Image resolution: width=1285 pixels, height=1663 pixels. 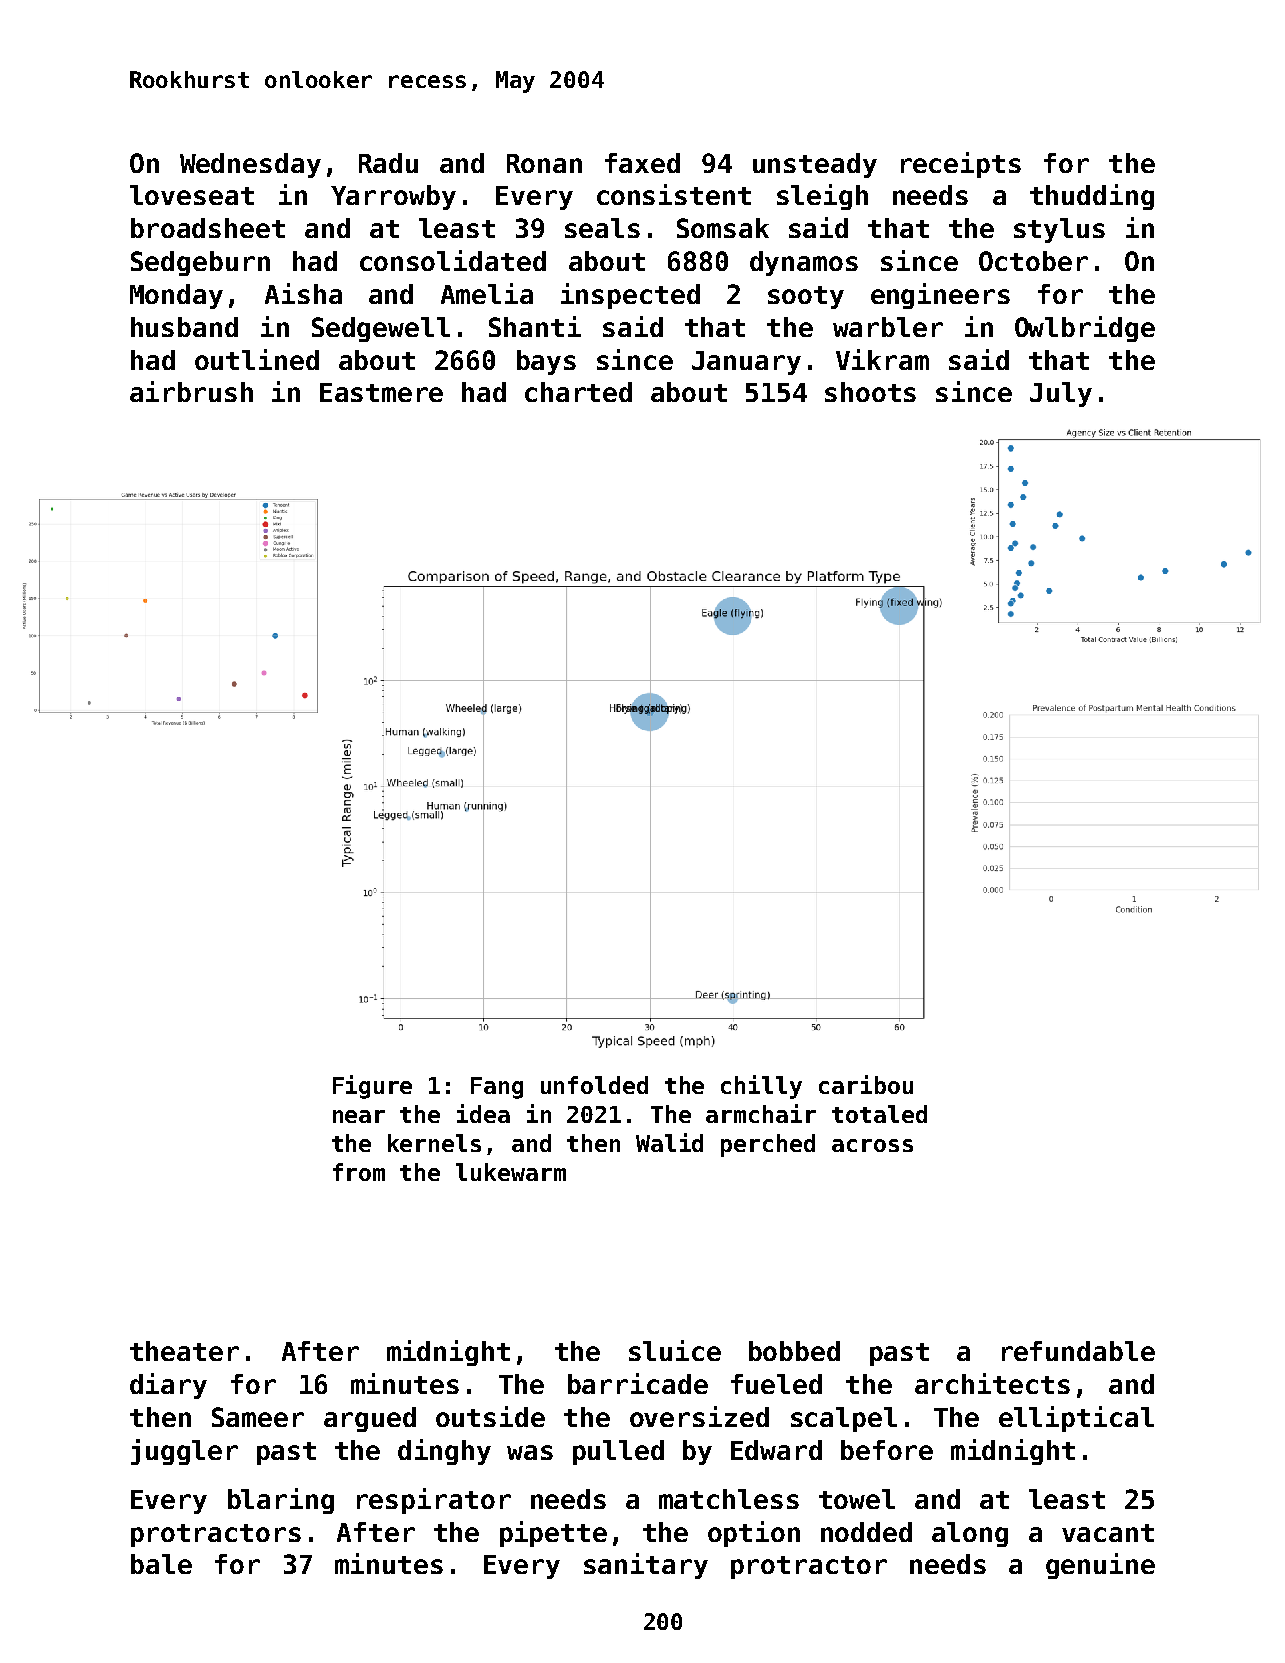 What do you see at coordinates (961, 165) in the screenshot?
I see `receipts` at bounding box center [961, 165].
